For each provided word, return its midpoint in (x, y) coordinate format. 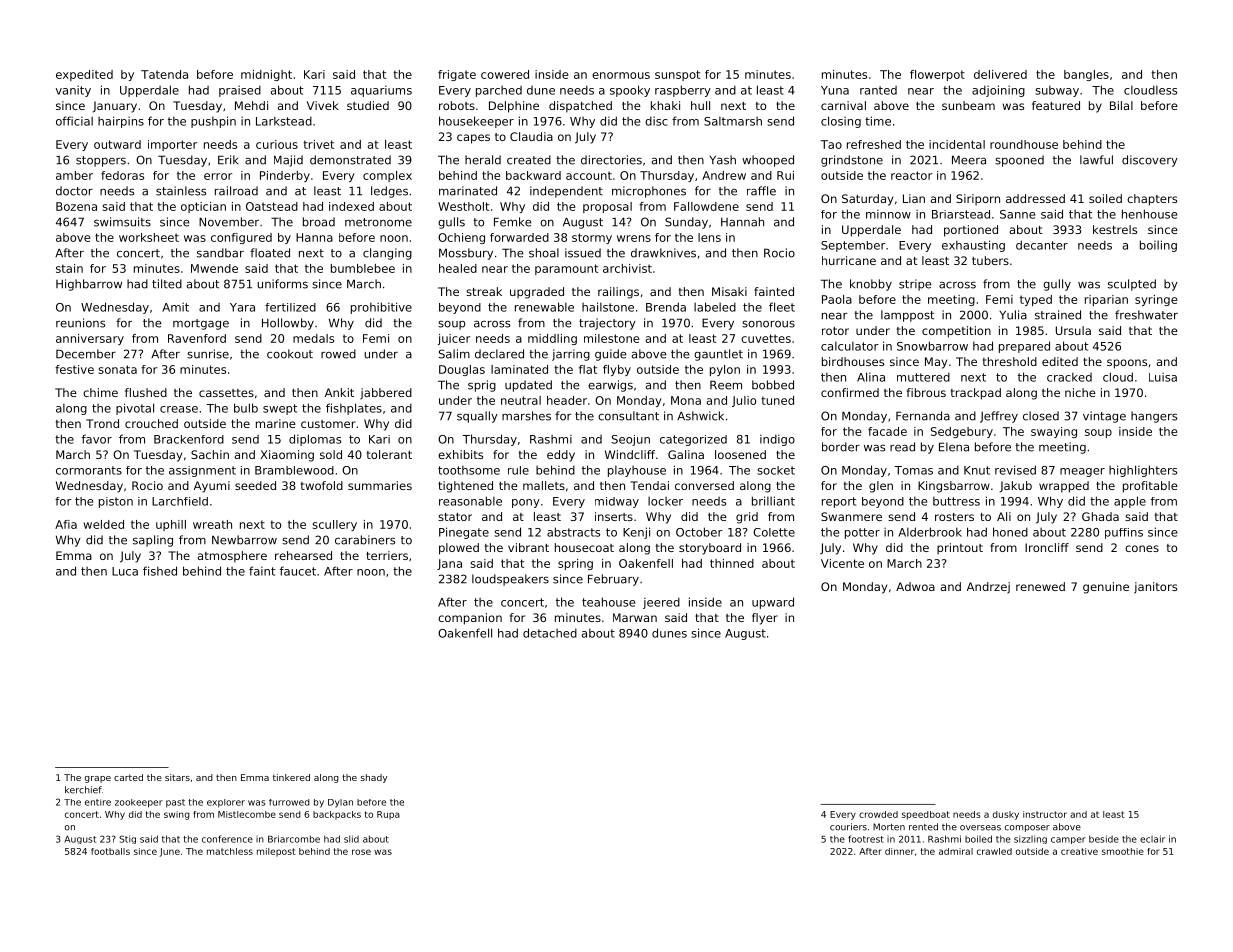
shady (374, 778)
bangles (1086, 75)
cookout (290, 354)
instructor (1045, 814)
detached (550, 633)
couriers (848, 827)
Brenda (666, 307)
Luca (125, 571)
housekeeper (476, 122)
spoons (1127, 364)
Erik (228, 160)
